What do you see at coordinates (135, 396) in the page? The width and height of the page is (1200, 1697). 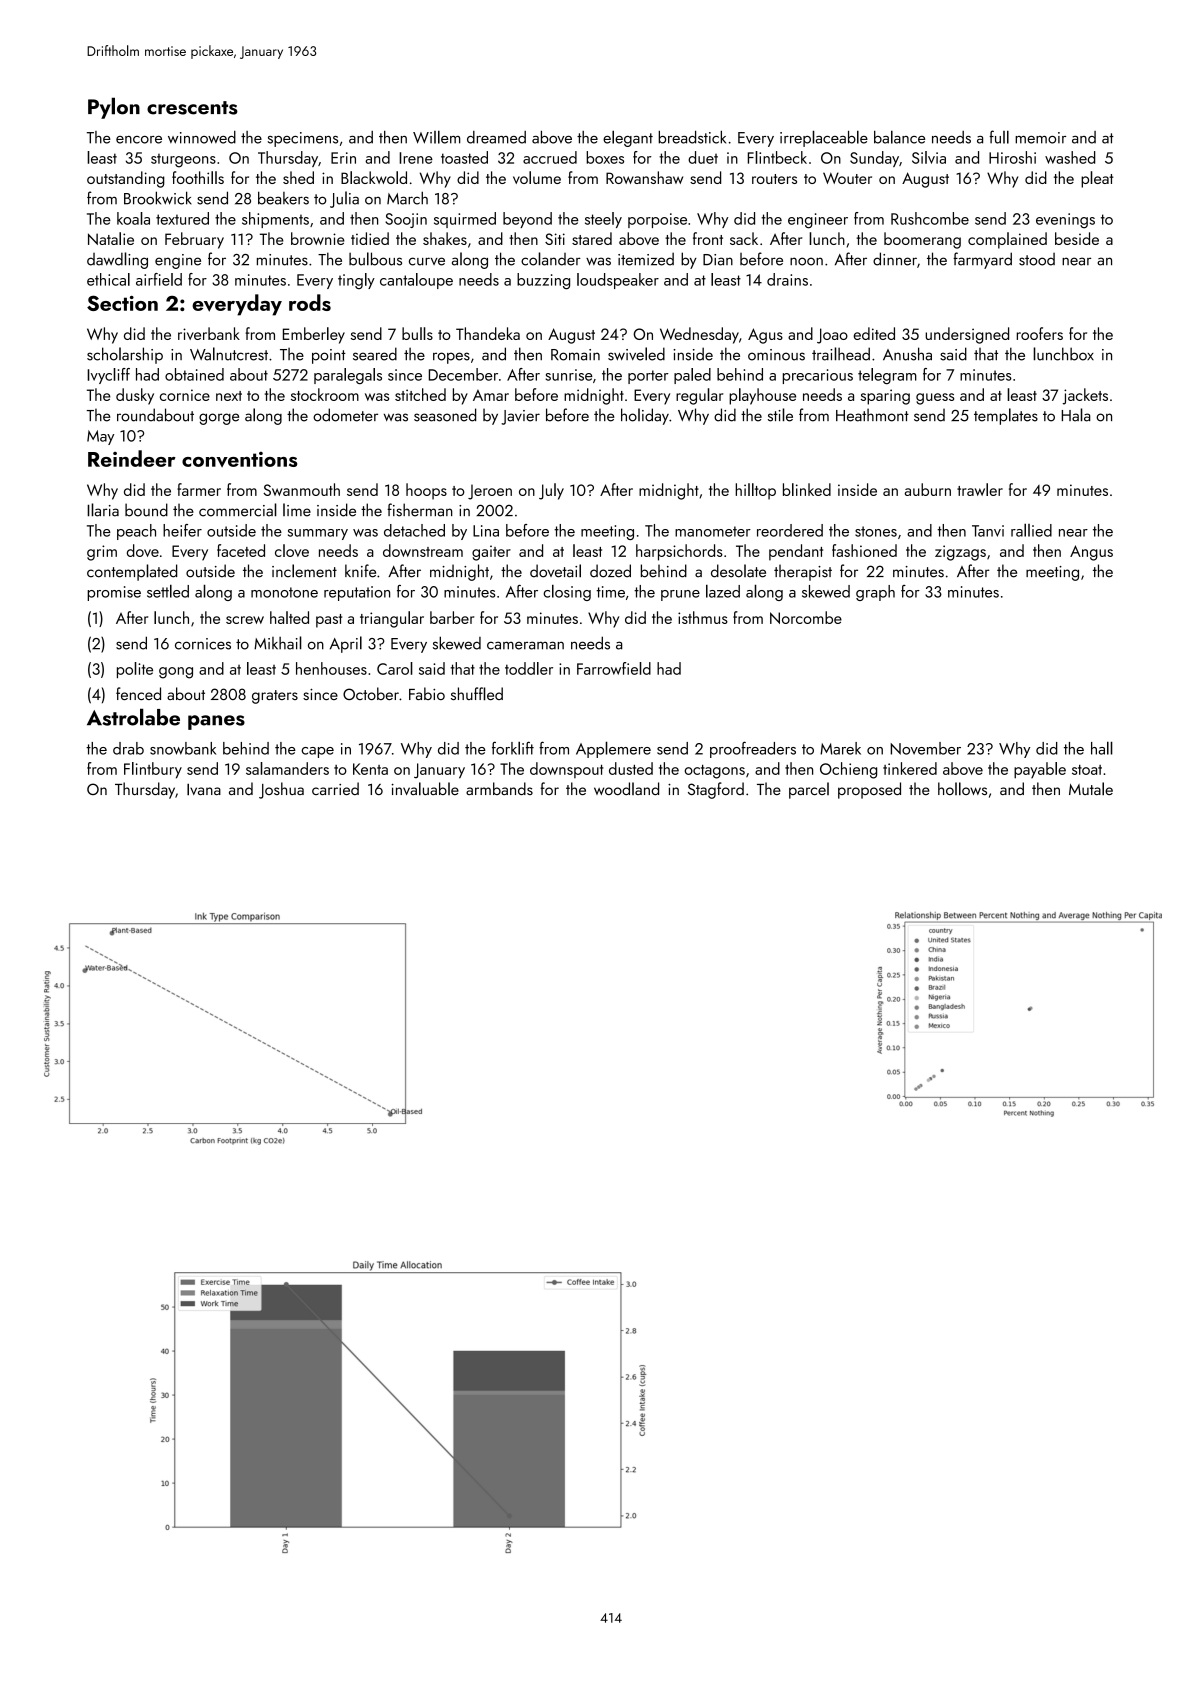 I see `dusky` at bounding box center [135, 396].
